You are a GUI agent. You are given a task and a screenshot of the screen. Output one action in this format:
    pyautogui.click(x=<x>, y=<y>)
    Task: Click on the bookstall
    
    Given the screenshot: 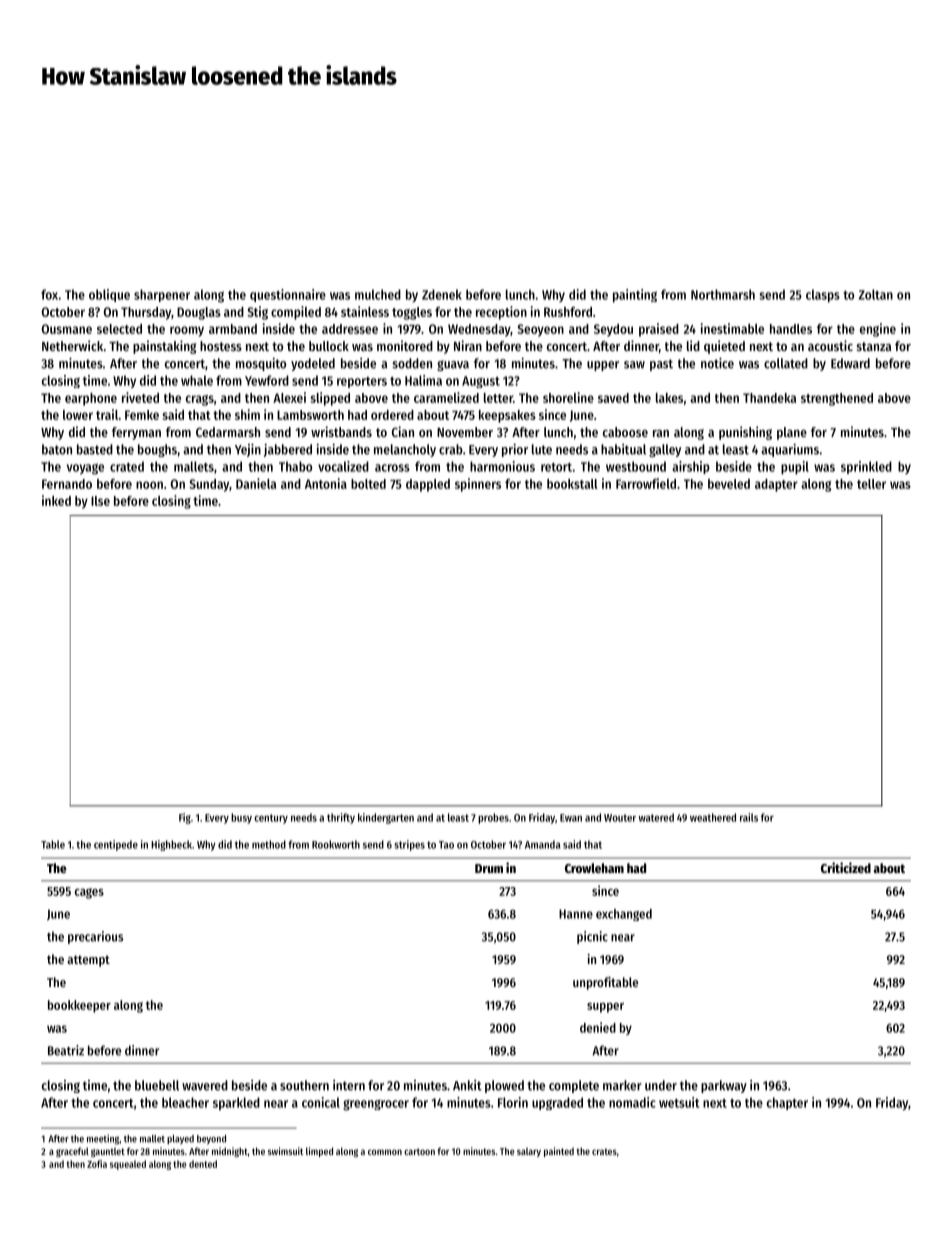 What is the action you would take?
    pyautogui.click(x=572, y=484)
